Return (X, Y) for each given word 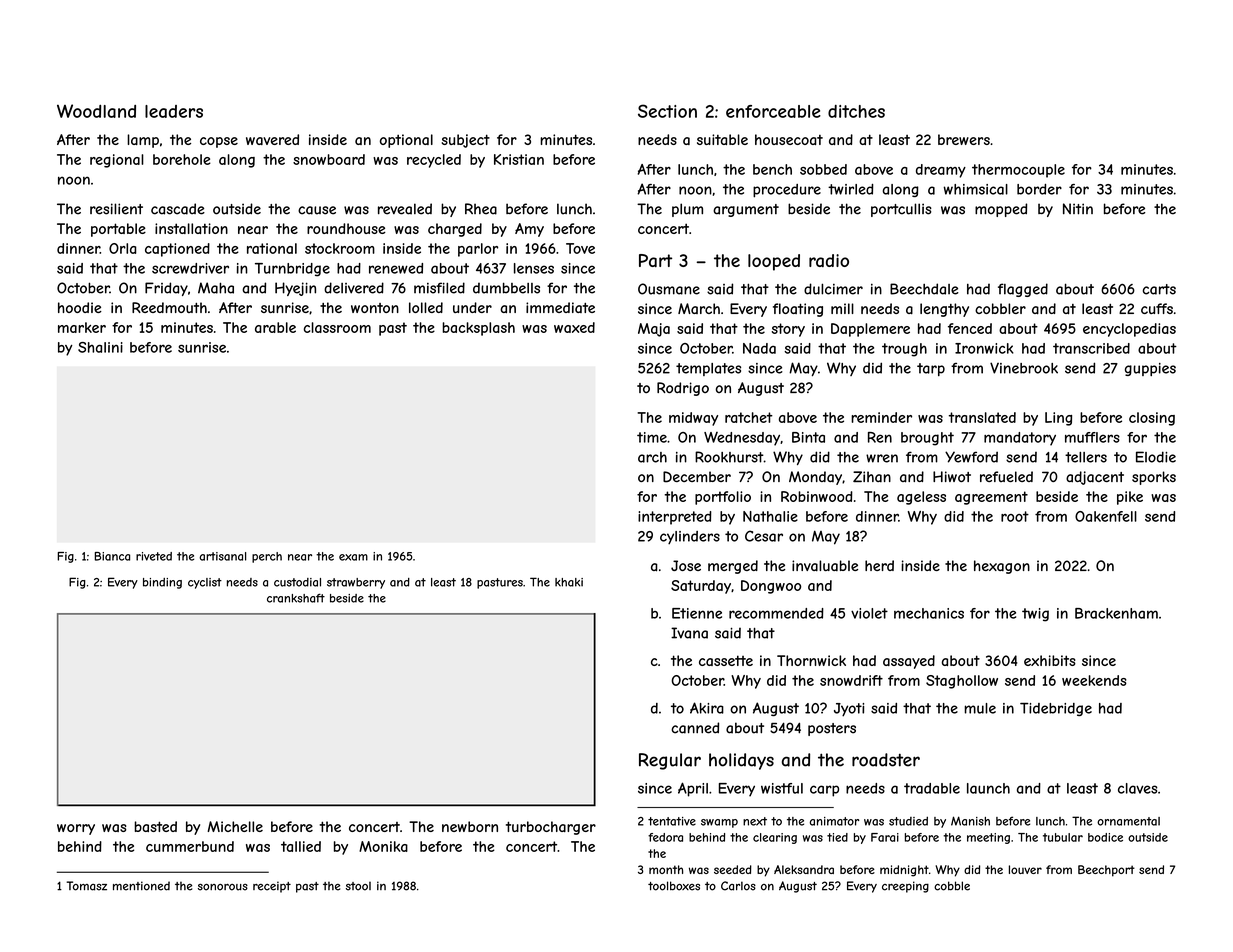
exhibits (1050, 660)
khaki (569, 582)
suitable (722, 139)
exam (353, 557)
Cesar (764, 536)
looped (774, 262)
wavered (272, 139)
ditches (856, 111)
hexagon (1002, 567)
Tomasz (86, 886)
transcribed (1091, 348)
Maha (216, 288)
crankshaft (296, 598)
